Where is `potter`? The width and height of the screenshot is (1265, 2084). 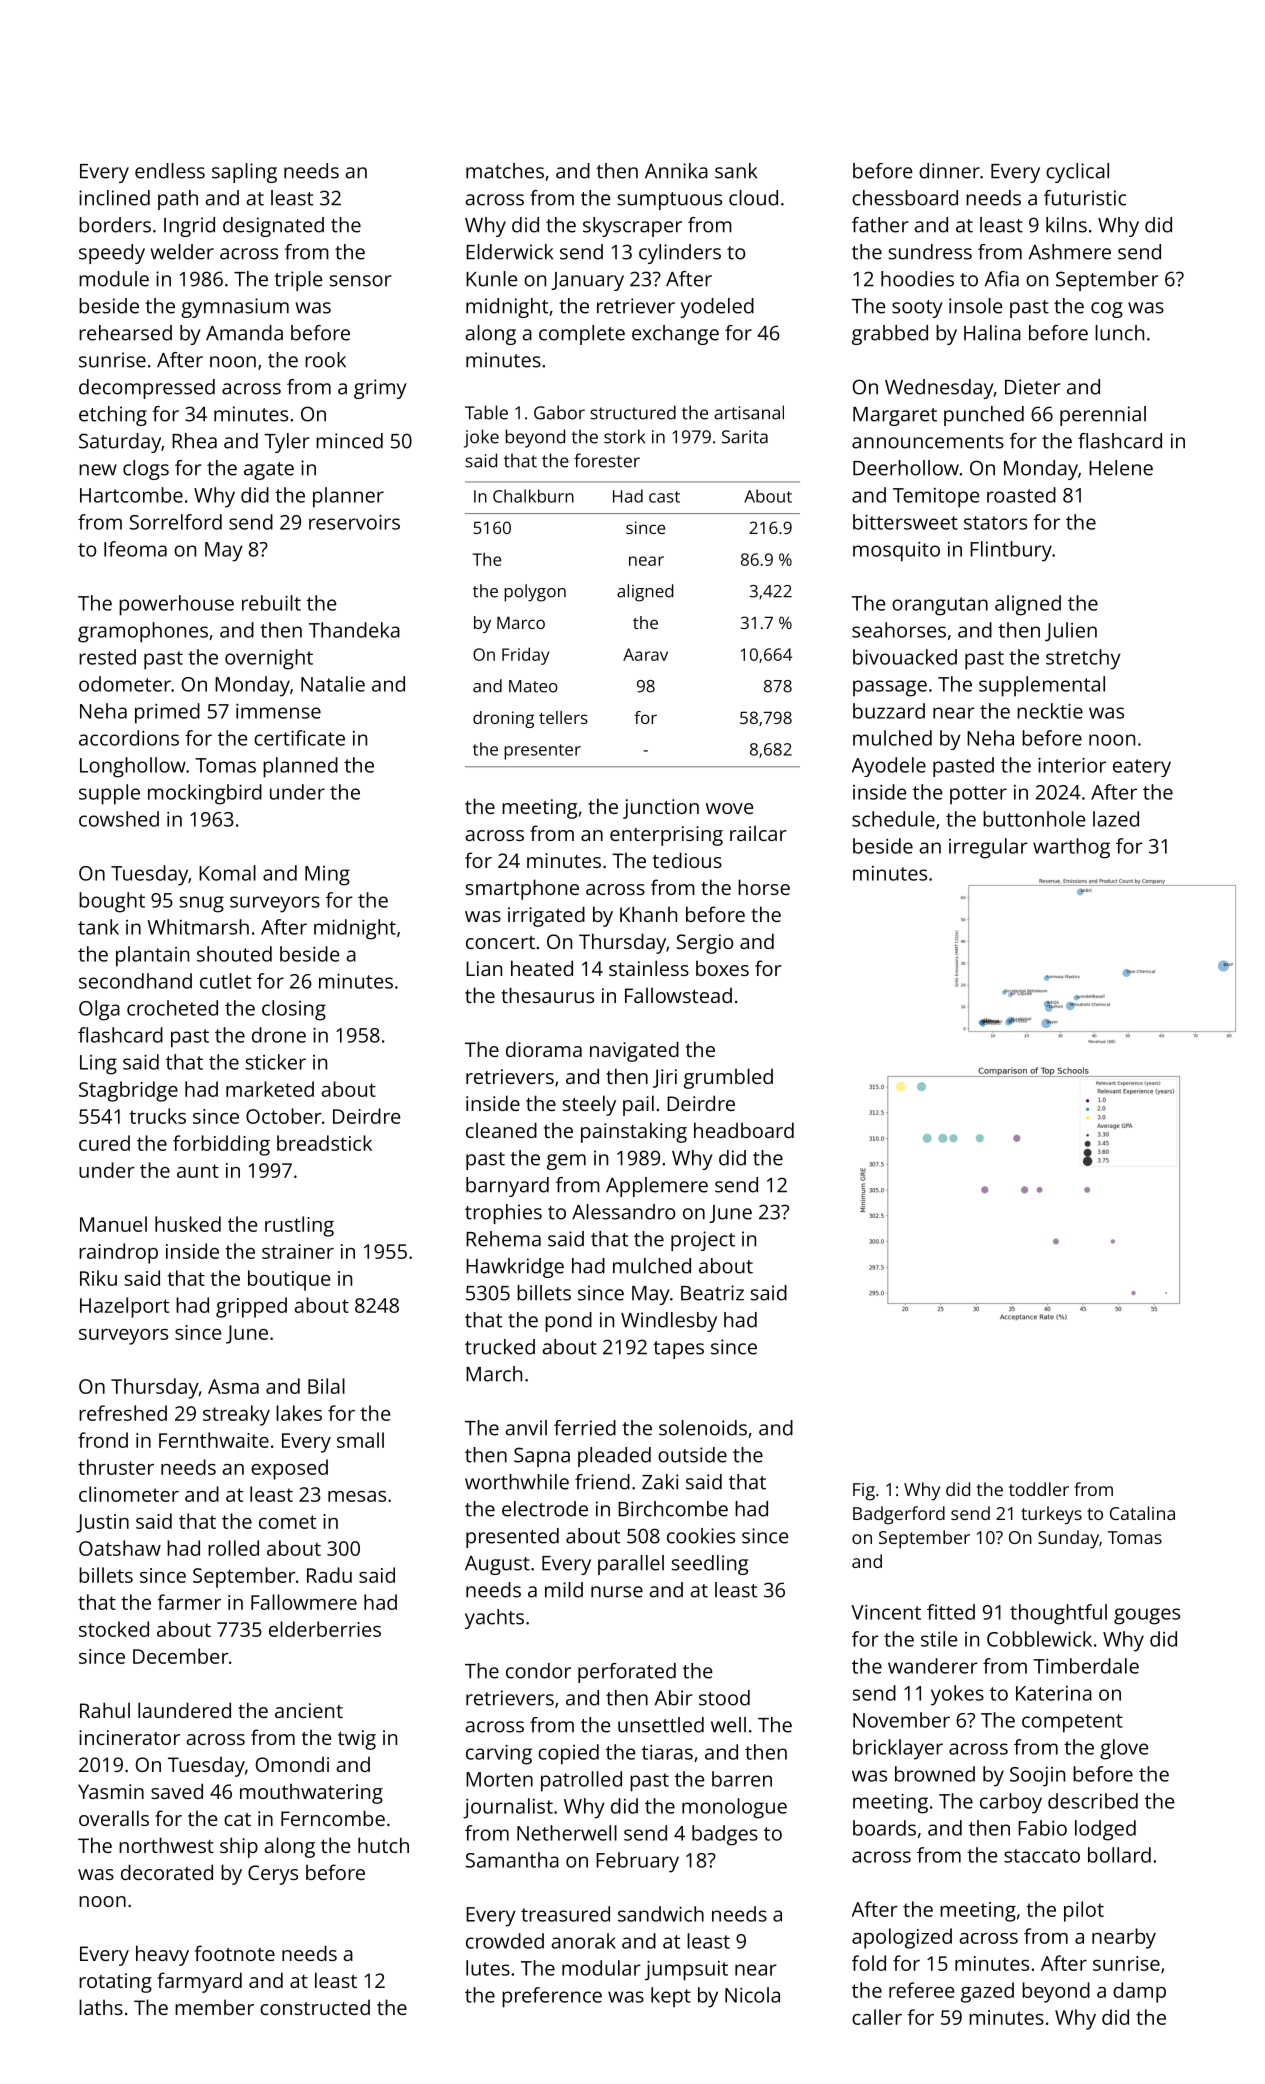
potter is located at coordinates (978, 795).
